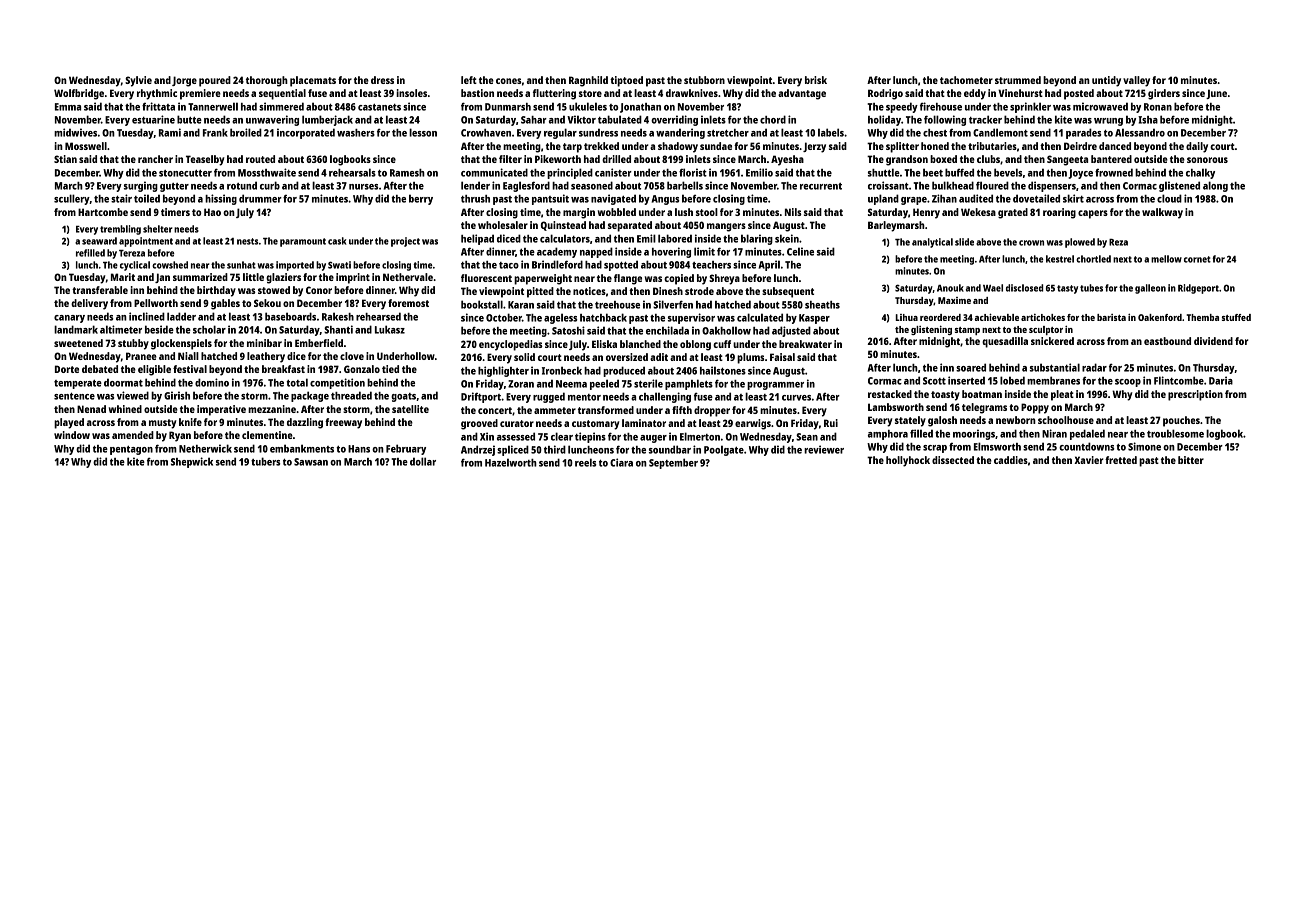  Describe the element at coordinates (170, 132) in the image. I see `Rami` at that location.
